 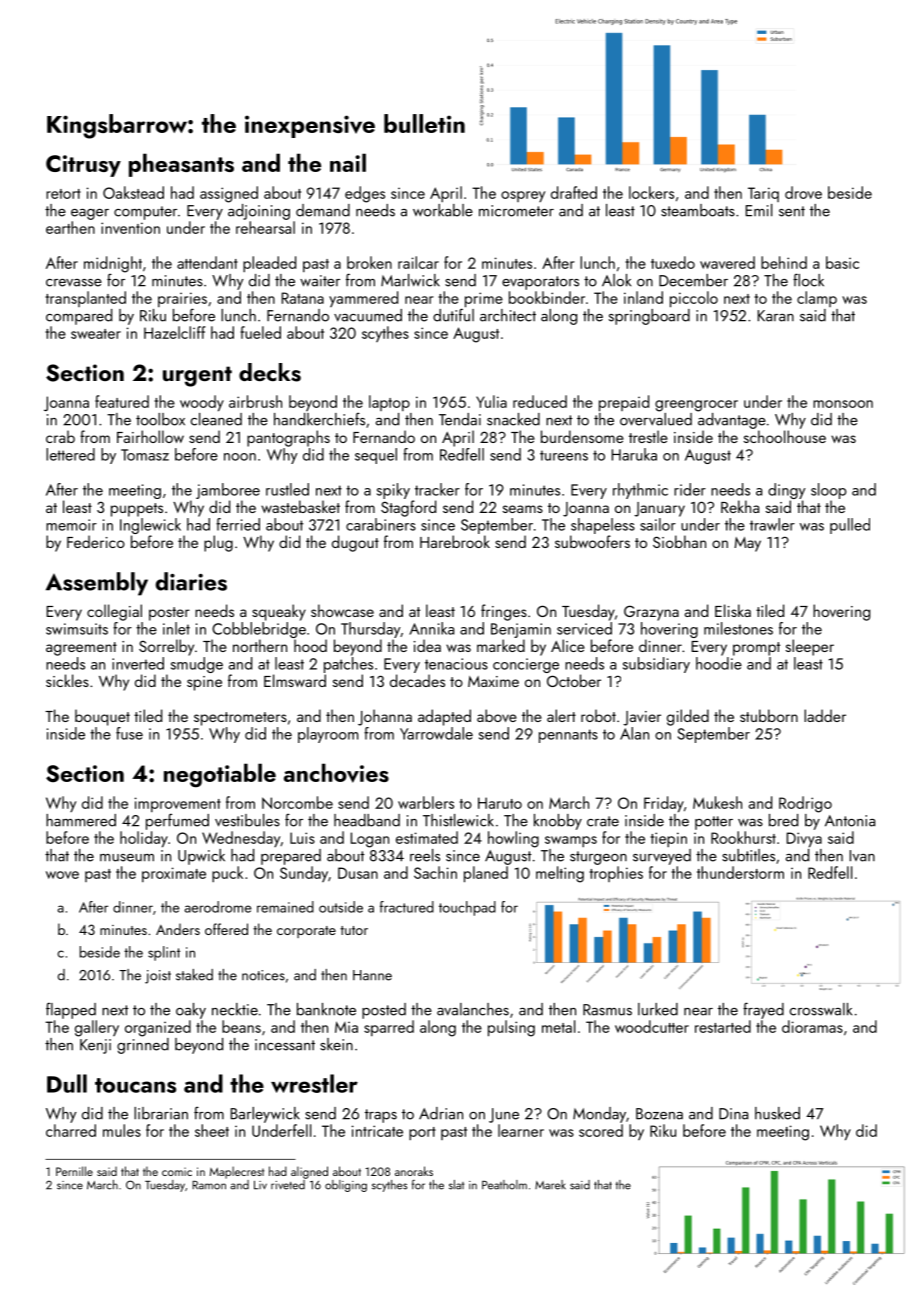 I want to click on Marek, so click(x=550, y=1185).
